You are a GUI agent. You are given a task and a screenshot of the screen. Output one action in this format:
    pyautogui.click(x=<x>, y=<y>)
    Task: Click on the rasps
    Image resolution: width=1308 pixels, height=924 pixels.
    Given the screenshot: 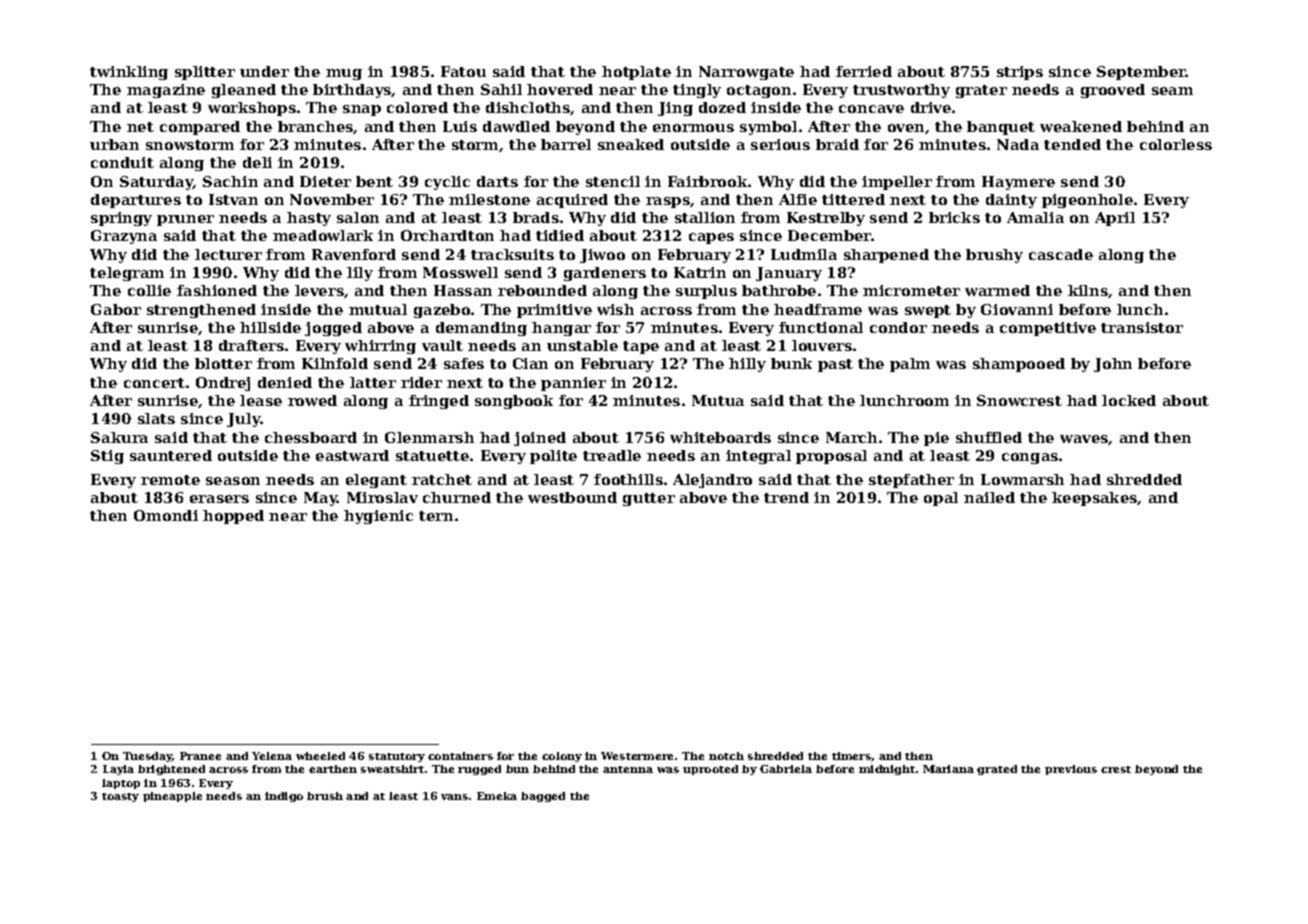 What is the action you would take?
    pyautogui.click(x=668, y=202)
